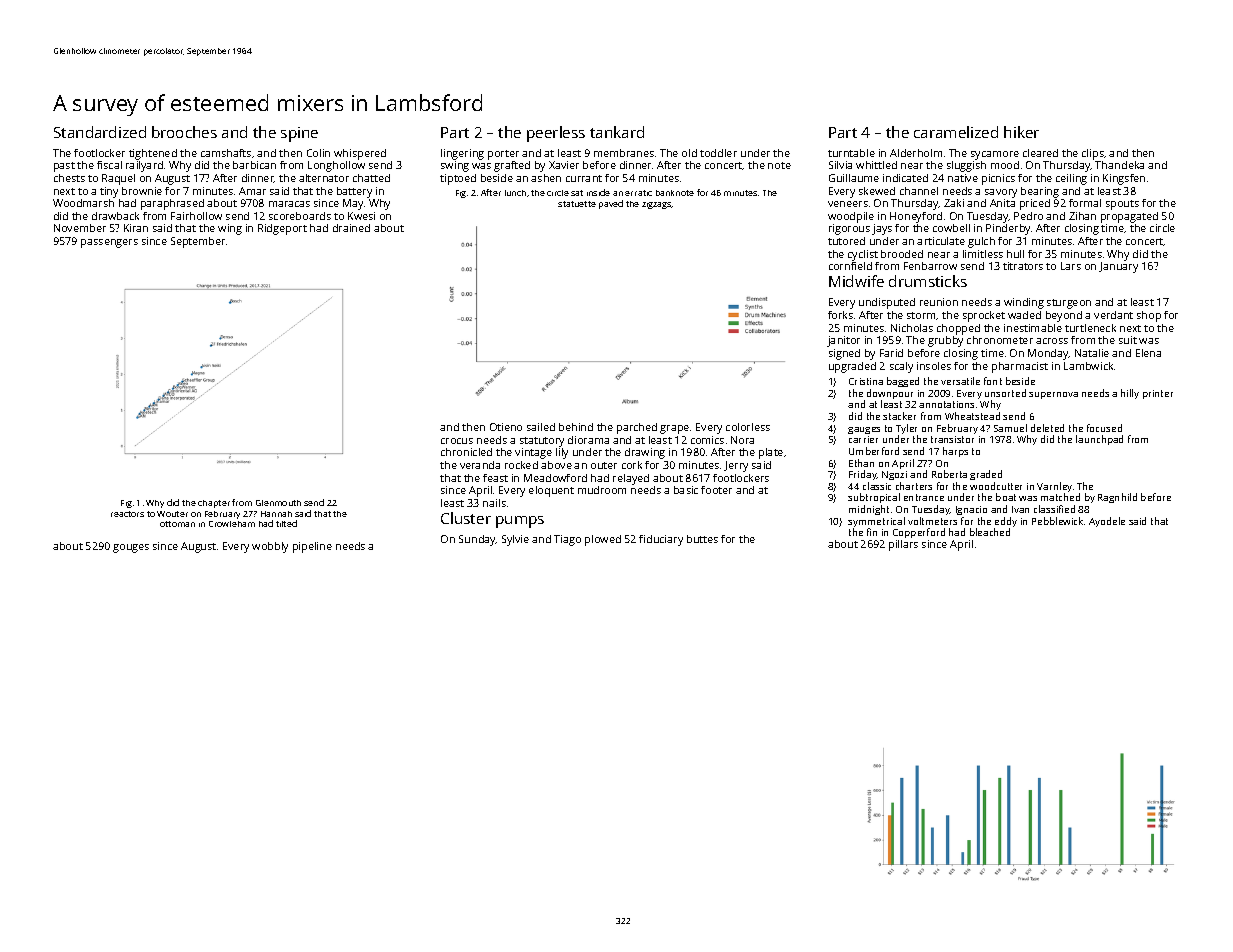 The image size is (1233, 952). I want to click on beyond, so click(1064, 316).
